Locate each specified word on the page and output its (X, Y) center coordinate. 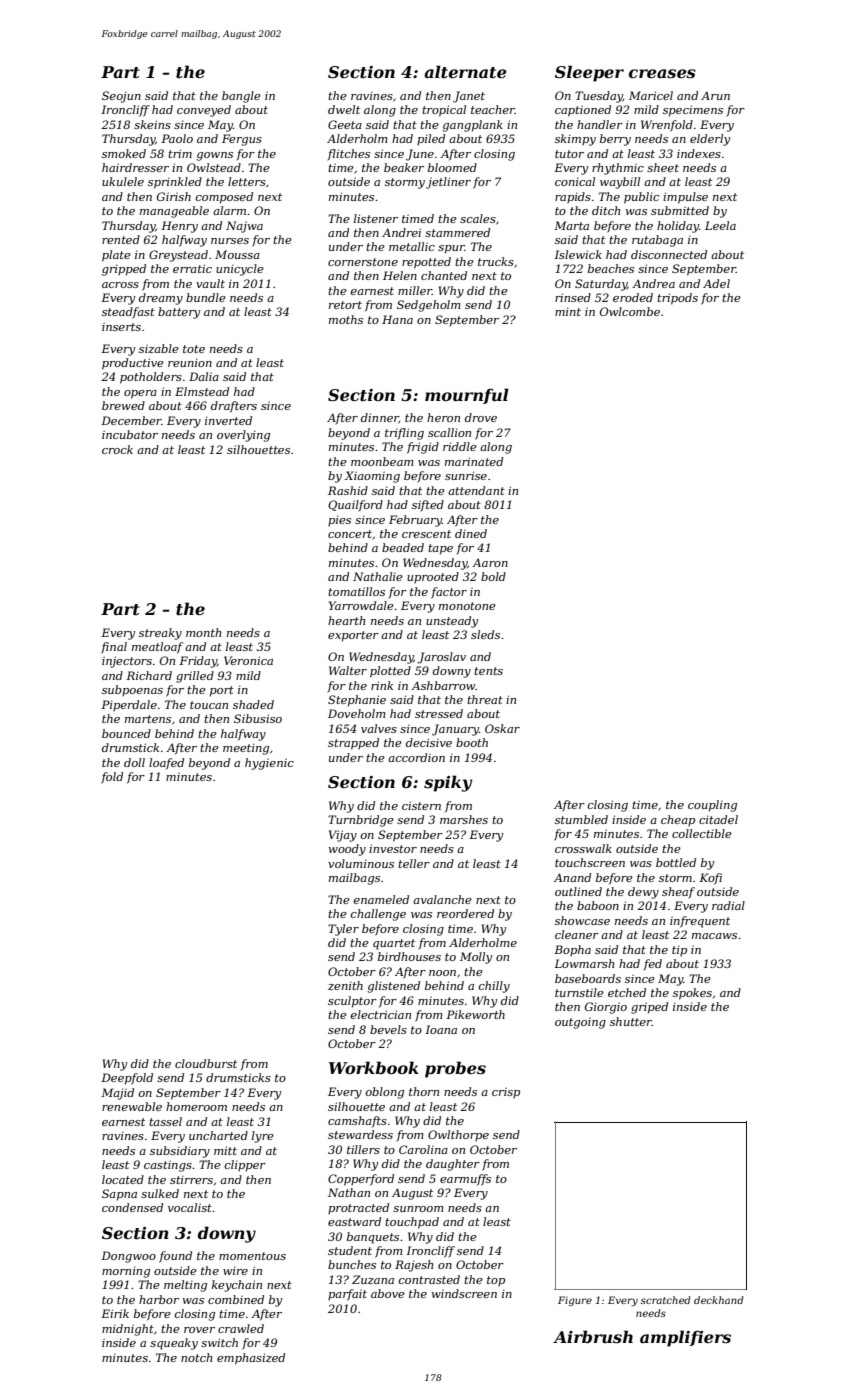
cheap (678, 820)
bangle (241, 97)
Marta (571, 225)
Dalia (204, 376)
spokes (692, 994)
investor (393, 848)
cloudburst (206, 1063)
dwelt (344, 109)
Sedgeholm (429, 306)
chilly (494, 987)
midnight (128, 1330)
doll (134, 762)
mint (568, 312)
